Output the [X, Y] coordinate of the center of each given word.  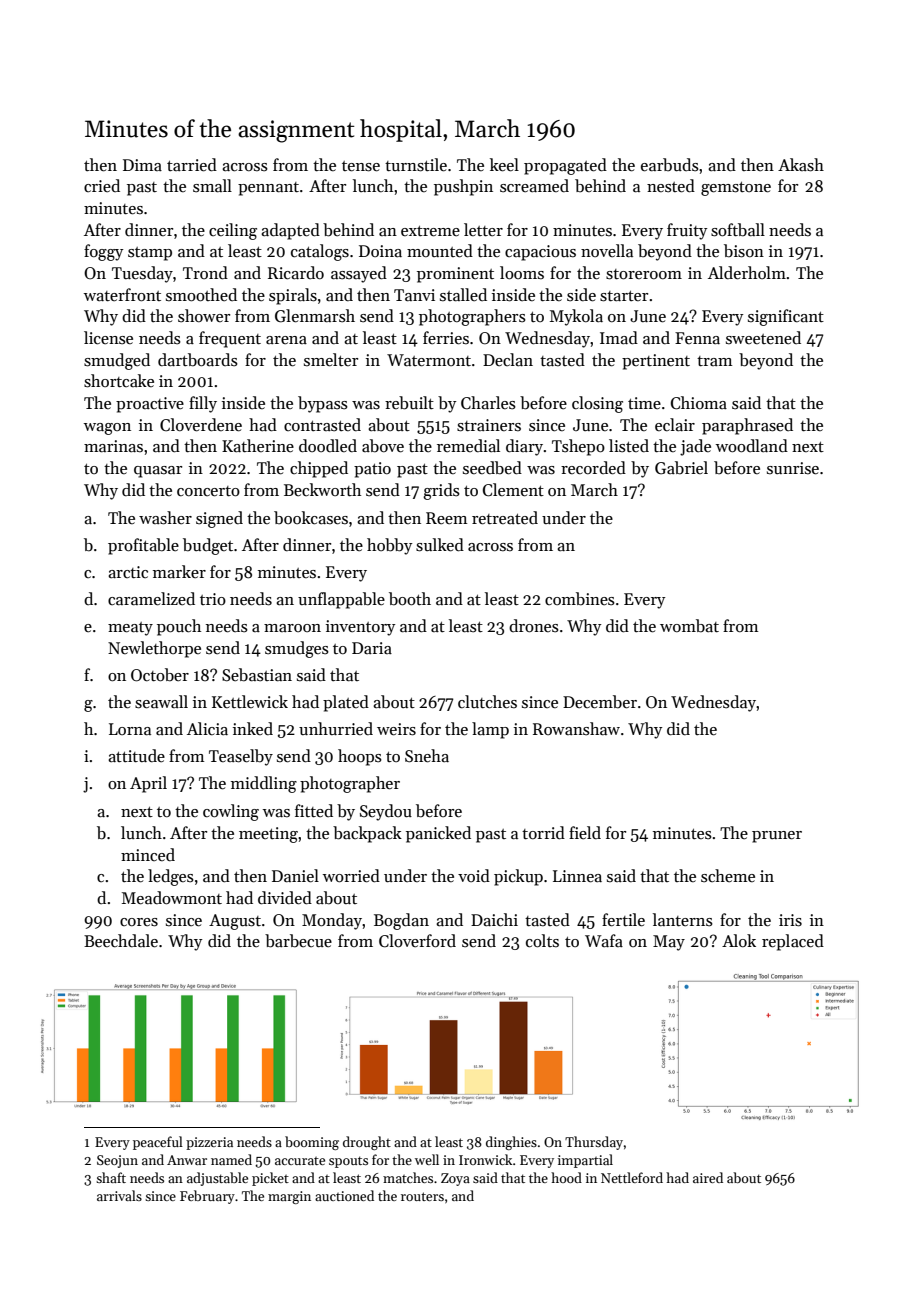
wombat [689, 626]
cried [102, 186]
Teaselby [241, 757]
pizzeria [209, 1143]
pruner [777, 837]
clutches [487, 702]
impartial [585, 1161]
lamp [490, 730]
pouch [179, 627]
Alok [739, 940]
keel [504, 165]
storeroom [644, 274]
